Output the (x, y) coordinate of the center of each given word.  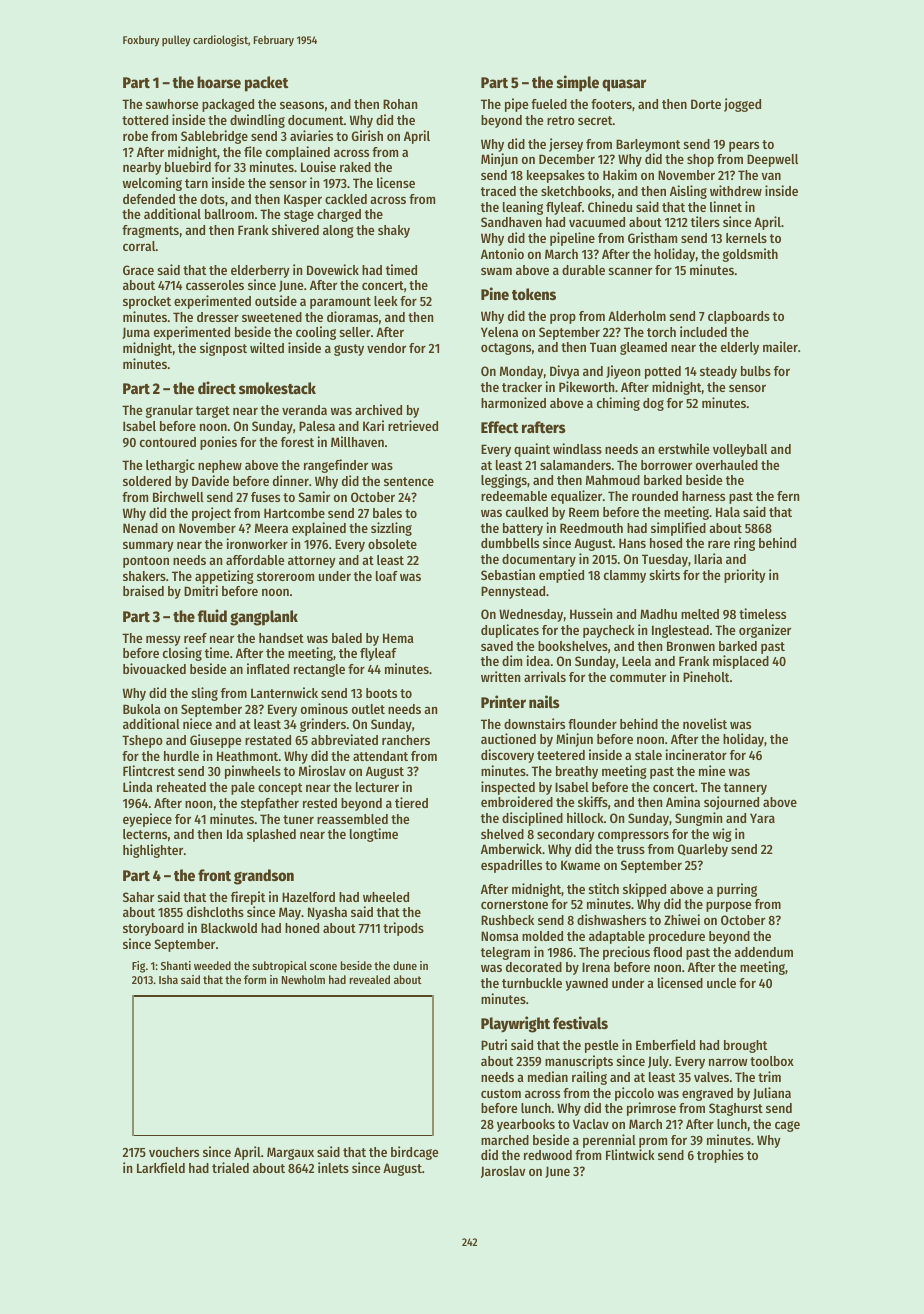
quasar (624, 85)
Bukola (142, 709)
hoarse (219, 82)
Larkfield (161, 1167)
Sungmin (698, 819)
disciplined (532, 819)
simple (578, 83)
